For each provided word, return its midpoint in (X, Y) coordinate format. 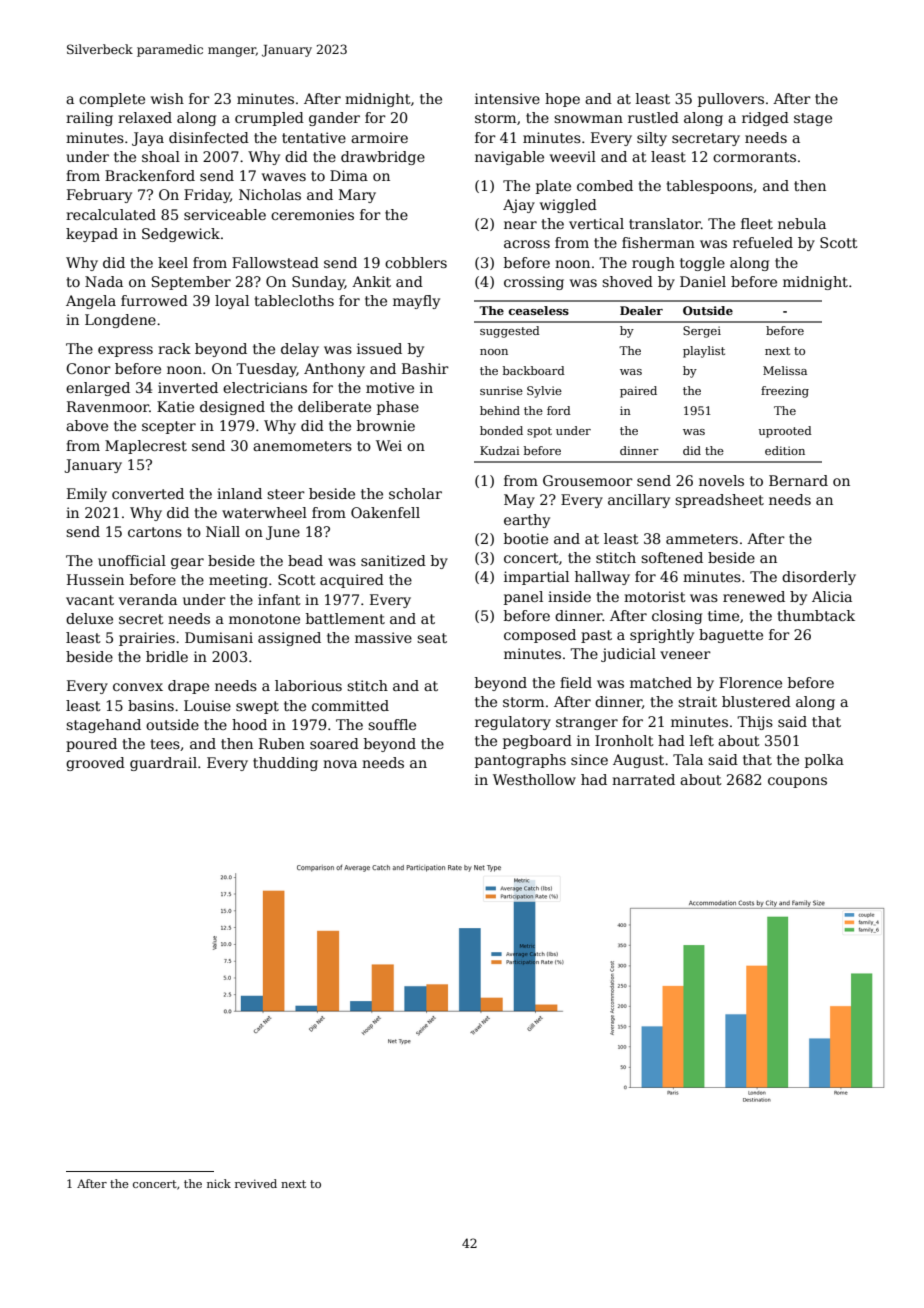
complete (112, 100)
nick (219, 1183)
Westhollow (534, 779)
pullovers (731, 100)
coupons (797, 782)
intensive (507, 98)
